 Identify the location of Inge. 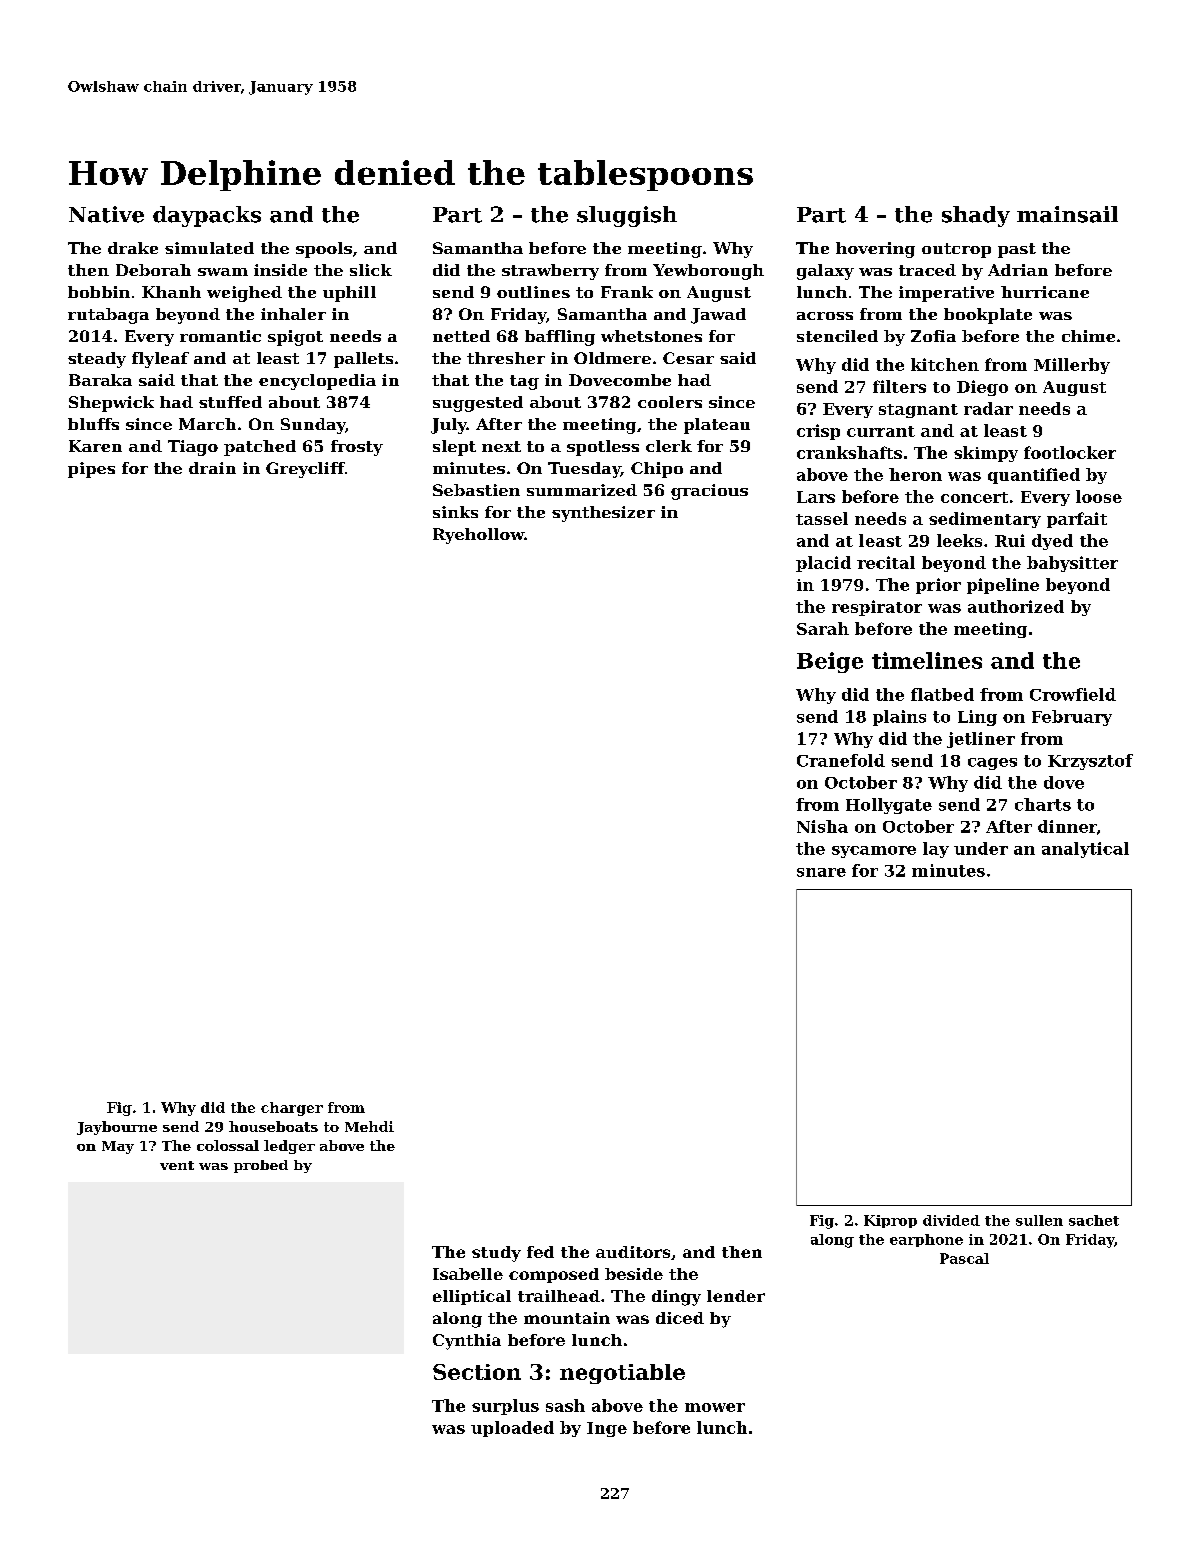
(607, 1429).
